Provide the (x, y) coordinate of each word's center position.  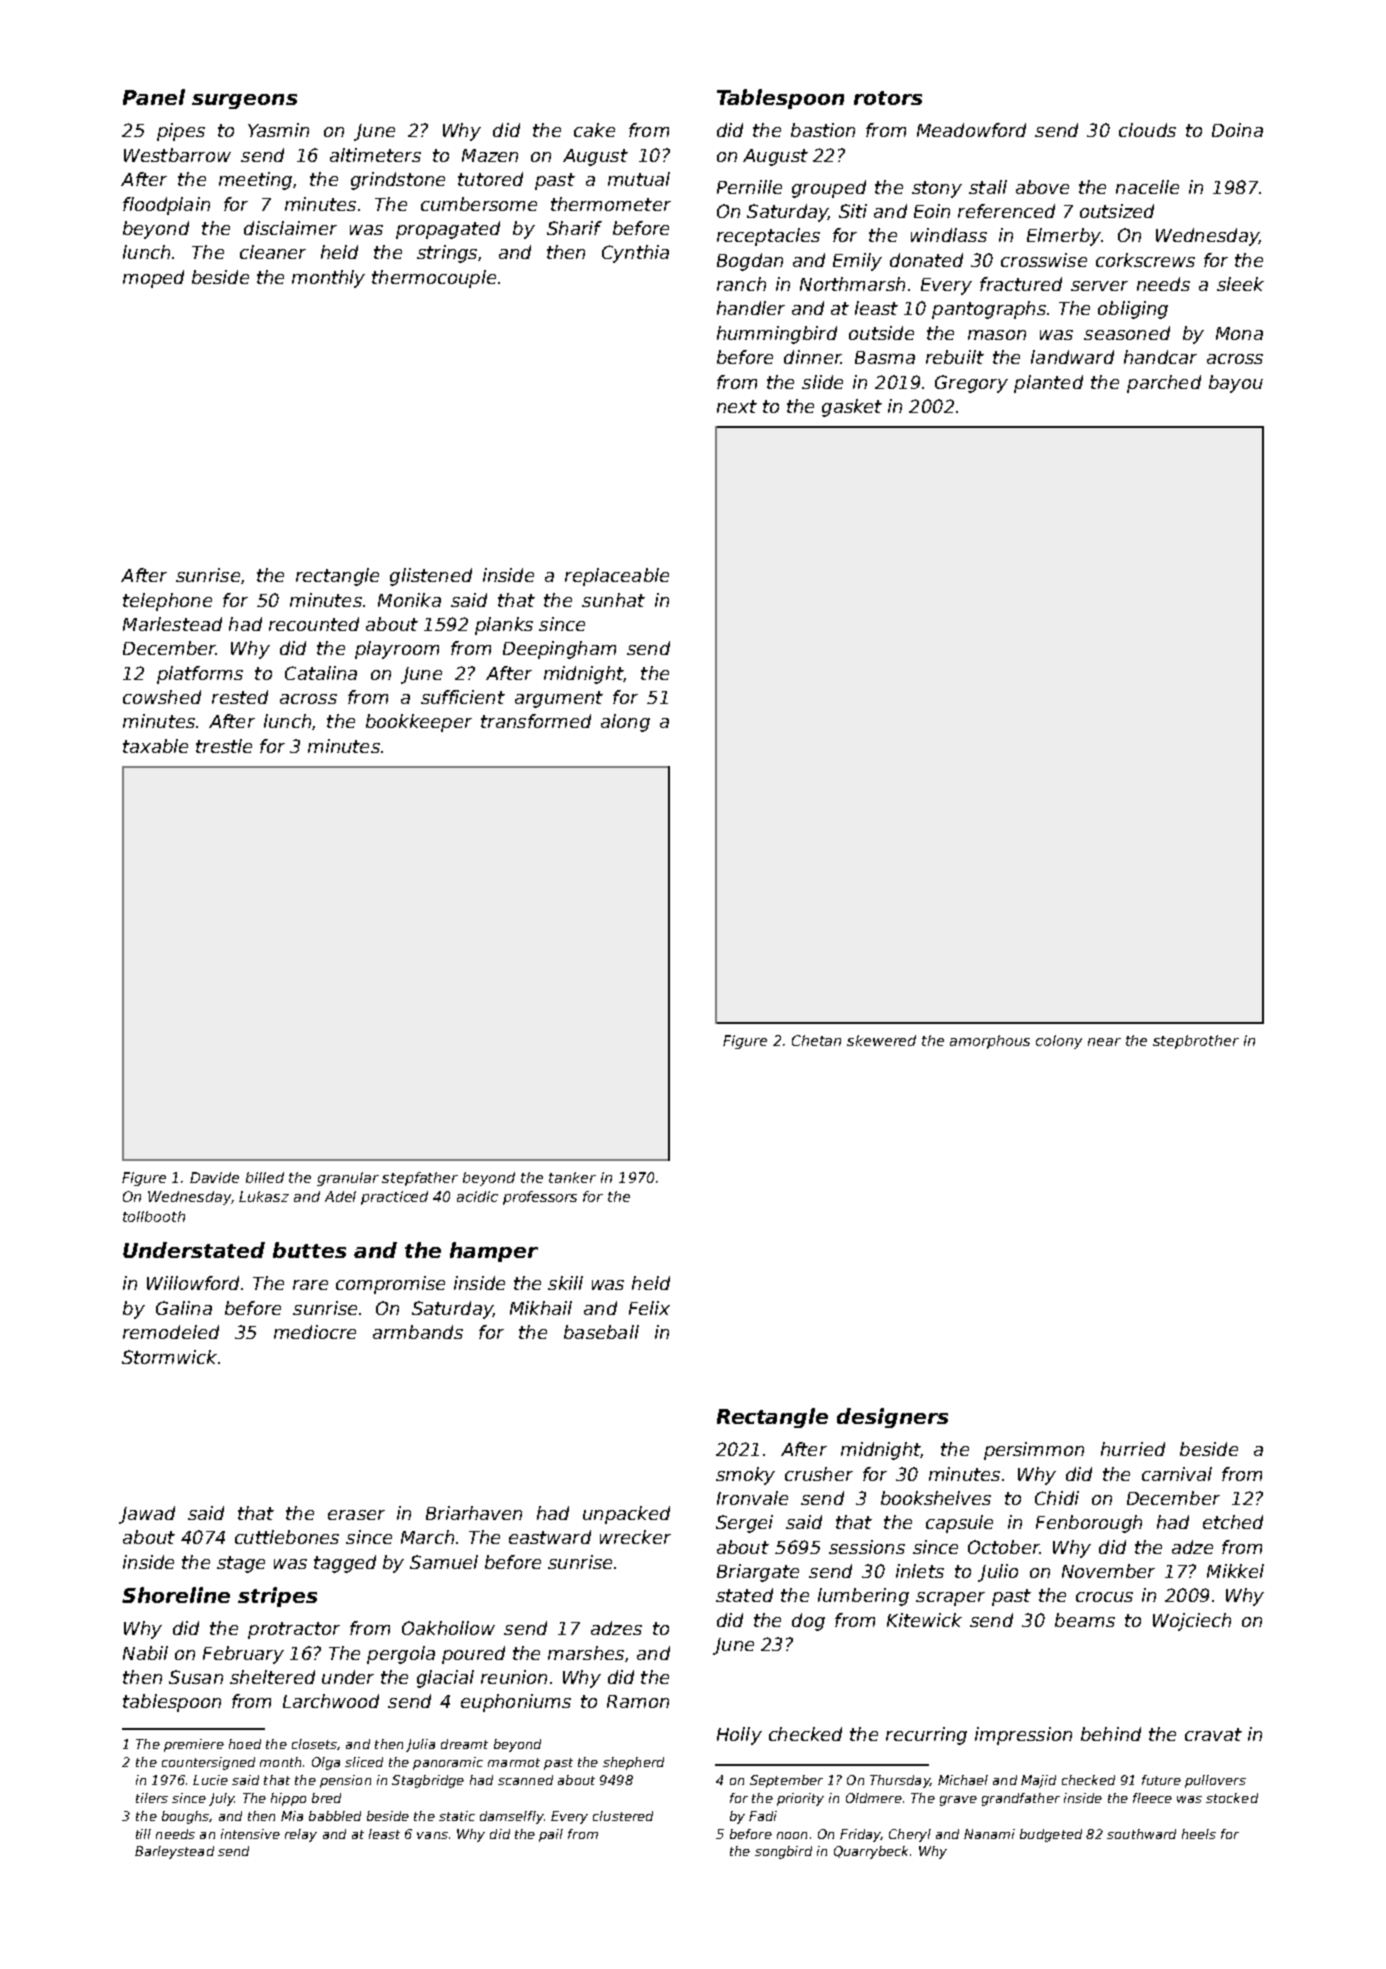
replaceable (617, 577)
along (625, 723)
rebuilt (955, 357)
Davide (214, 1177)
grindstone (398, 181)
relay (301, 1835)
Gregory (971, 384)
